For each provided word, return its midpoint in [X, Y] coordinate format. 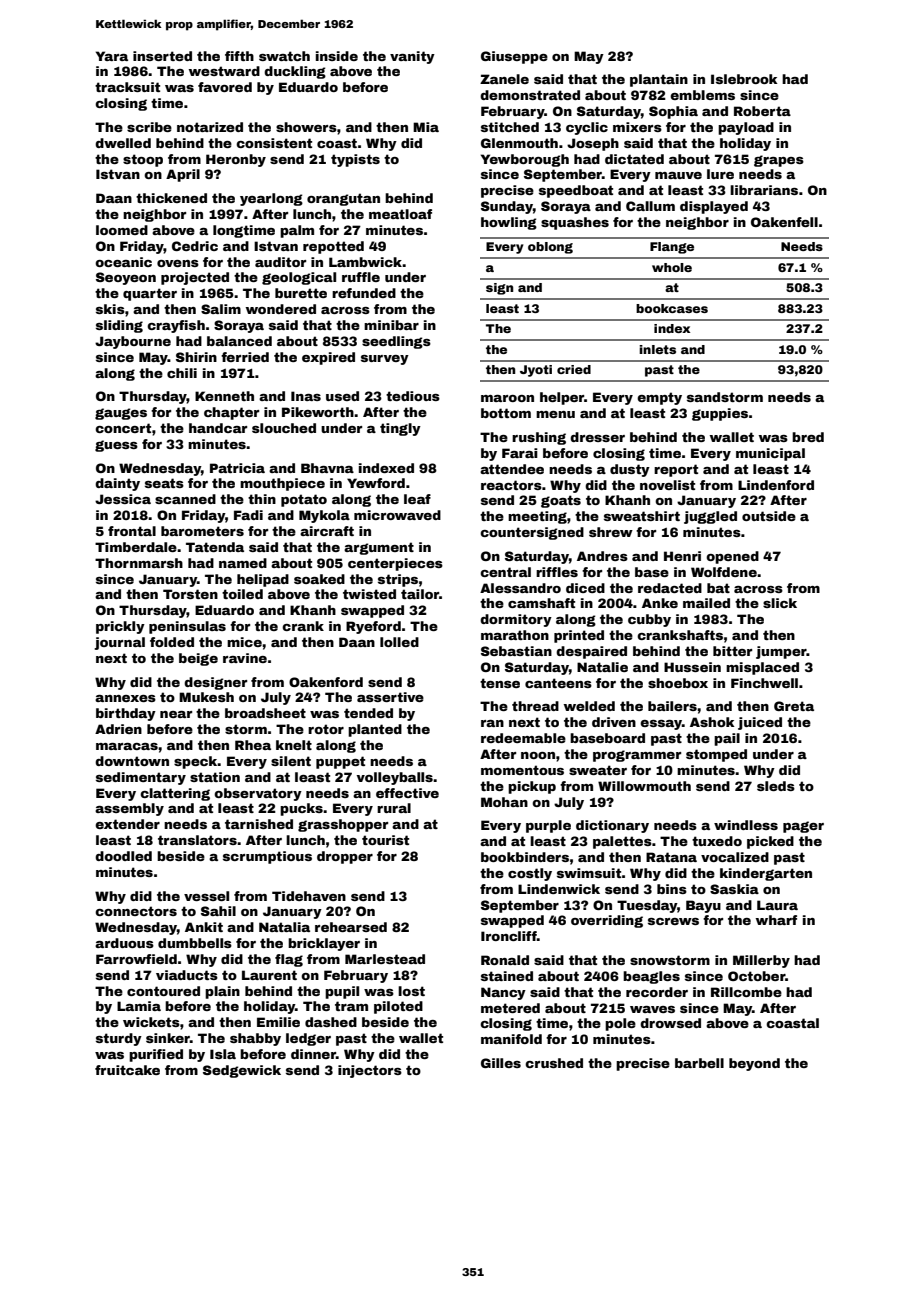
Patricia [237, 468]
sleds [776, 786]
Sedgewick [242, 1071]
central [505, 572]
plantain [659, 80]
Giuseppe [514, 57]
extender [127, 824]
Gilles [501, 1063]
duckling [295, 72]
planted [375, 730]
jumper [781, 652]
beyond [754, 1064]
